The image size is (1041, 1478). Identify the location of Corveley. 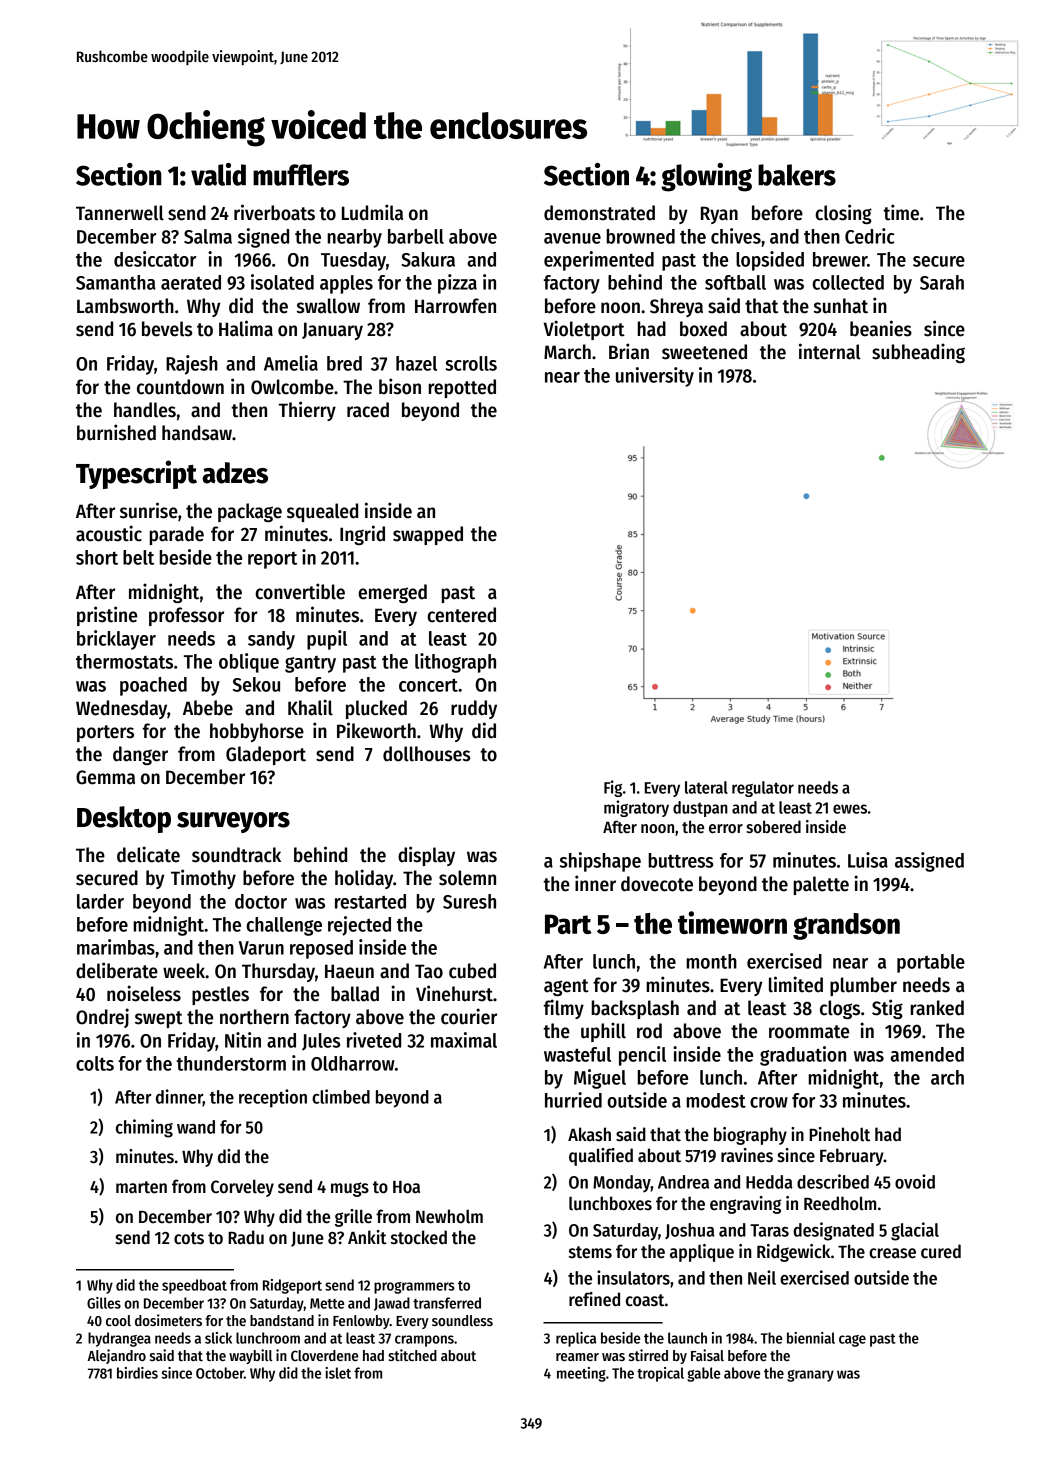
(242, 1188).
